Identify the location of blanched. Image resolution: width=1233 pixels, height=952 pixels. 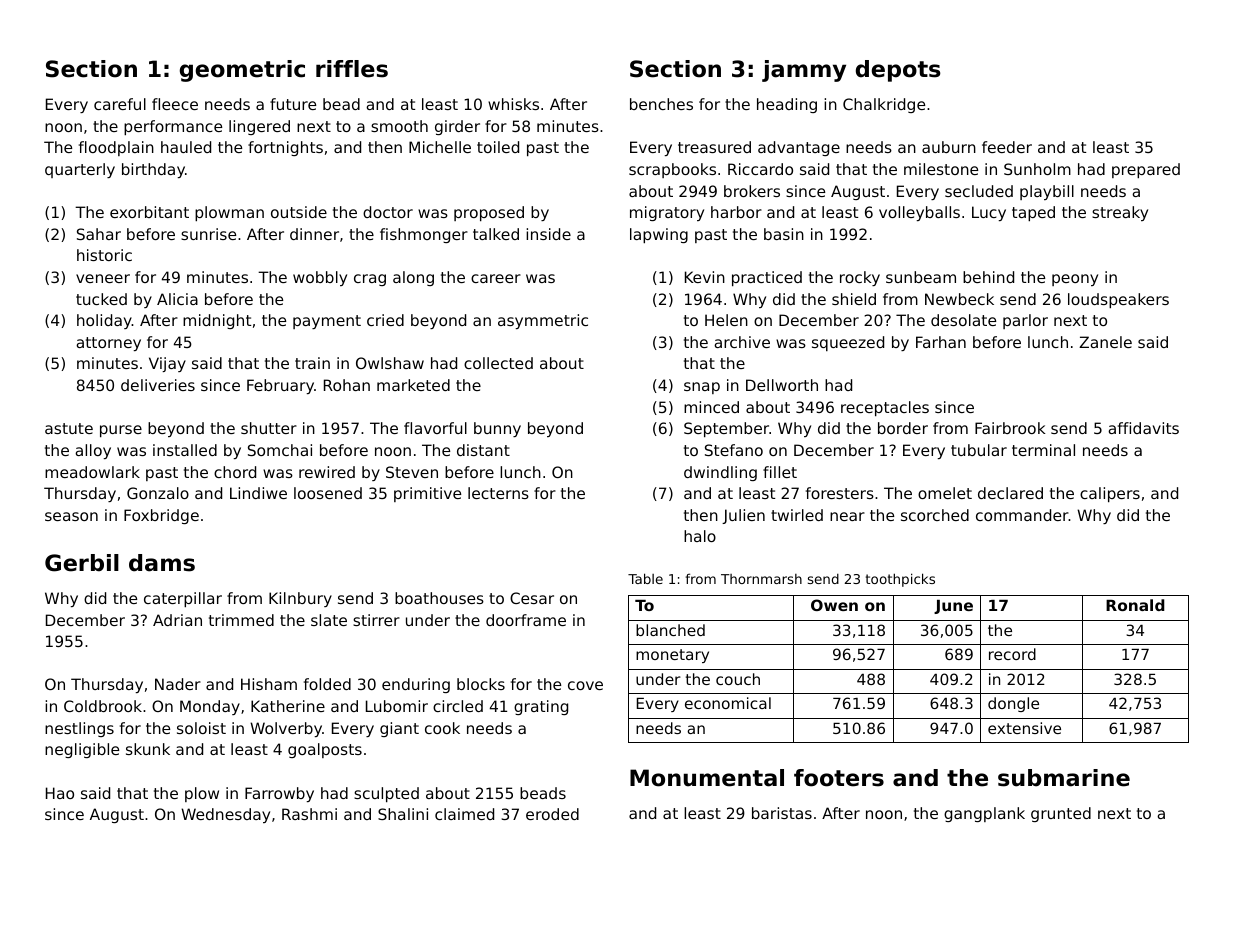
(670, 630).
